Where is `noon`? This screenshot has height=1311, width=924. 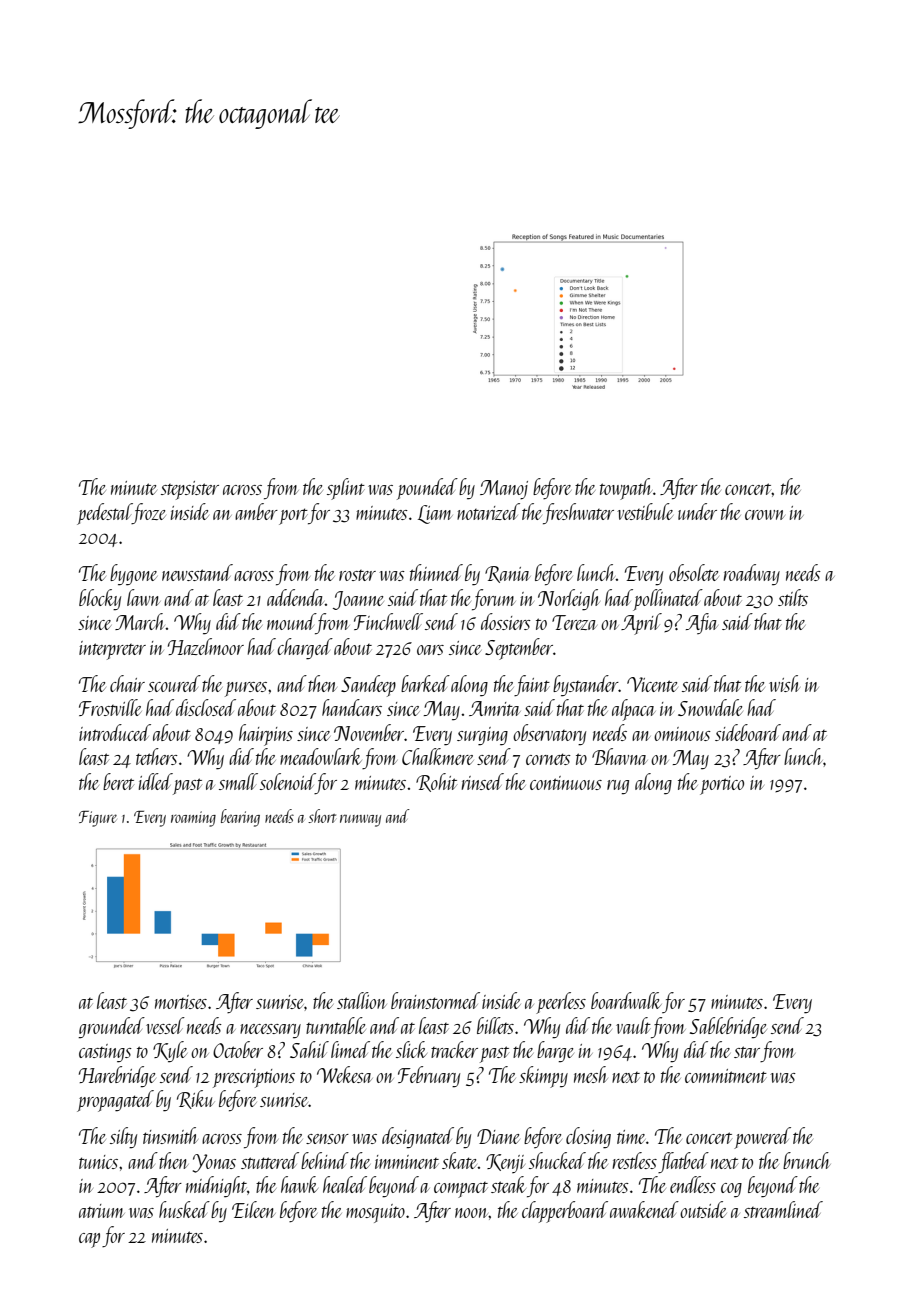 noon is located at coordinates (472, 1213).
